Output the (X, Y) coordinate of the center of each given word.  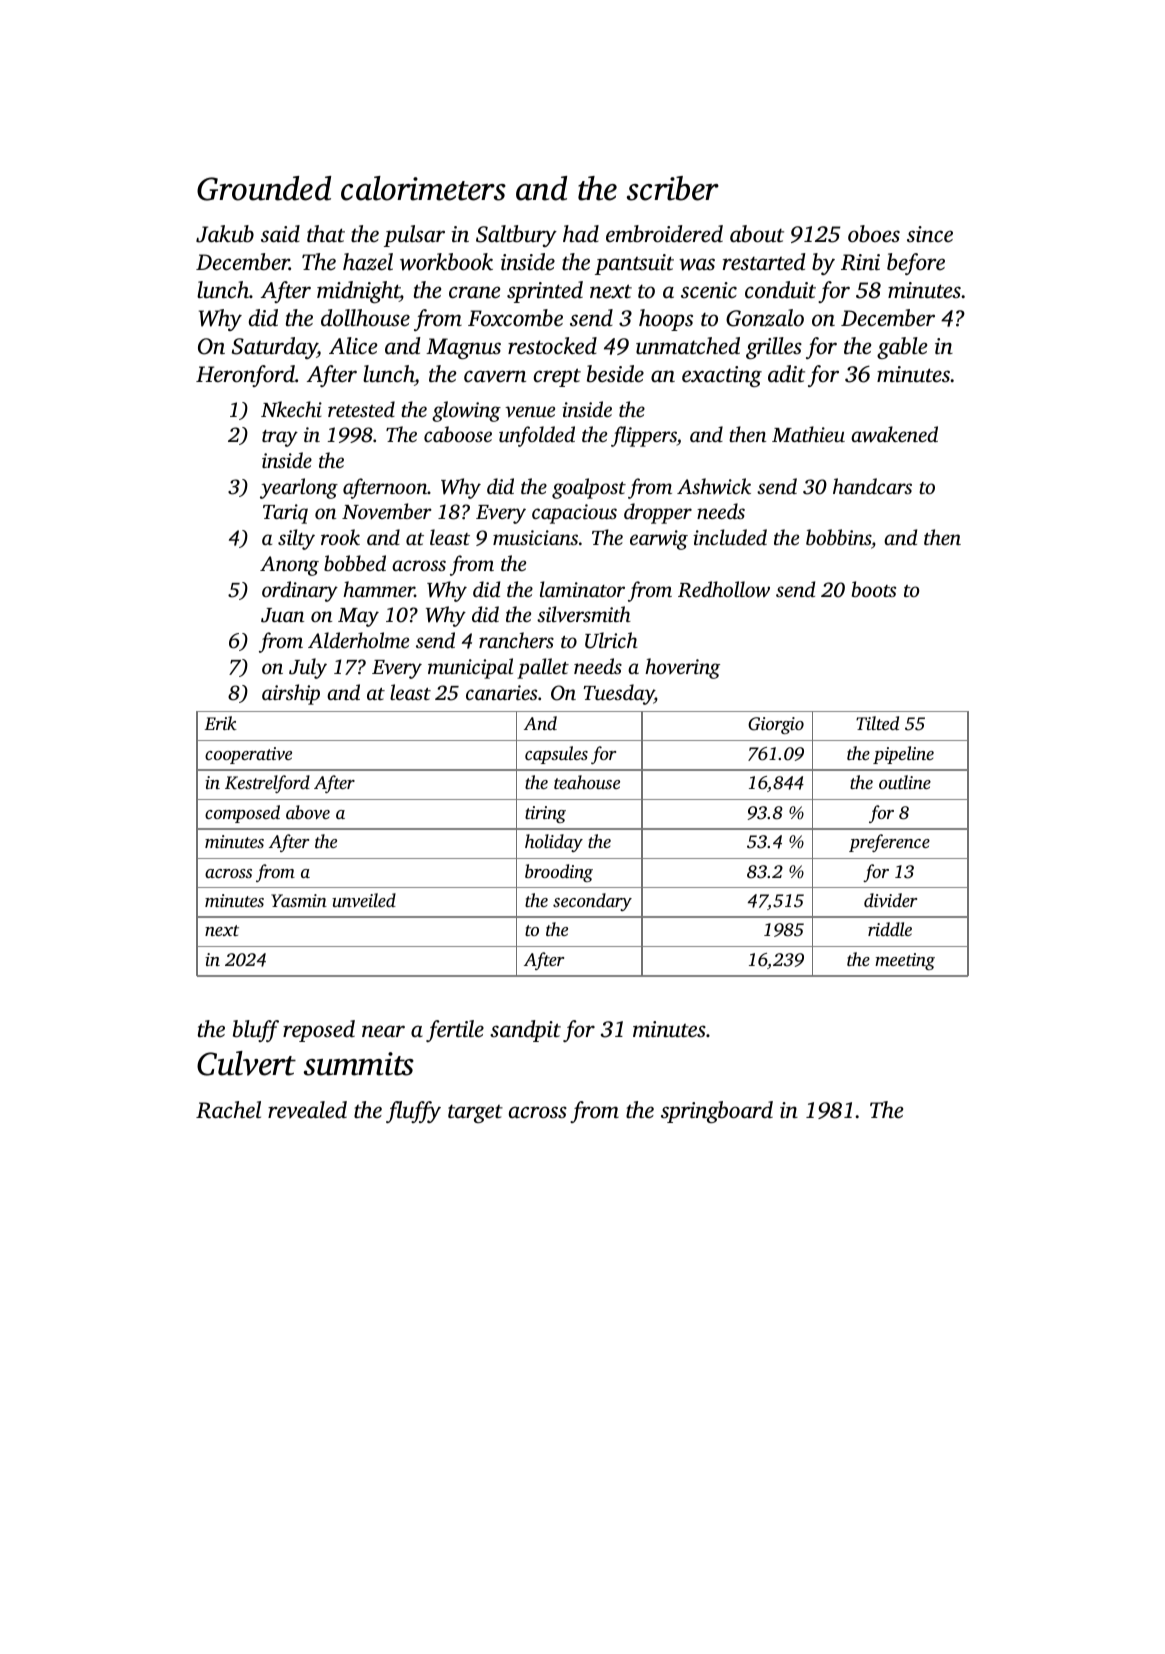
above (308, 812)
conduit (780, 290)
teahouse (587, 782)
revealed (307, 1109)
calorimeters (423, 188)
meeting (905, 961)
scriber (673, 188)
